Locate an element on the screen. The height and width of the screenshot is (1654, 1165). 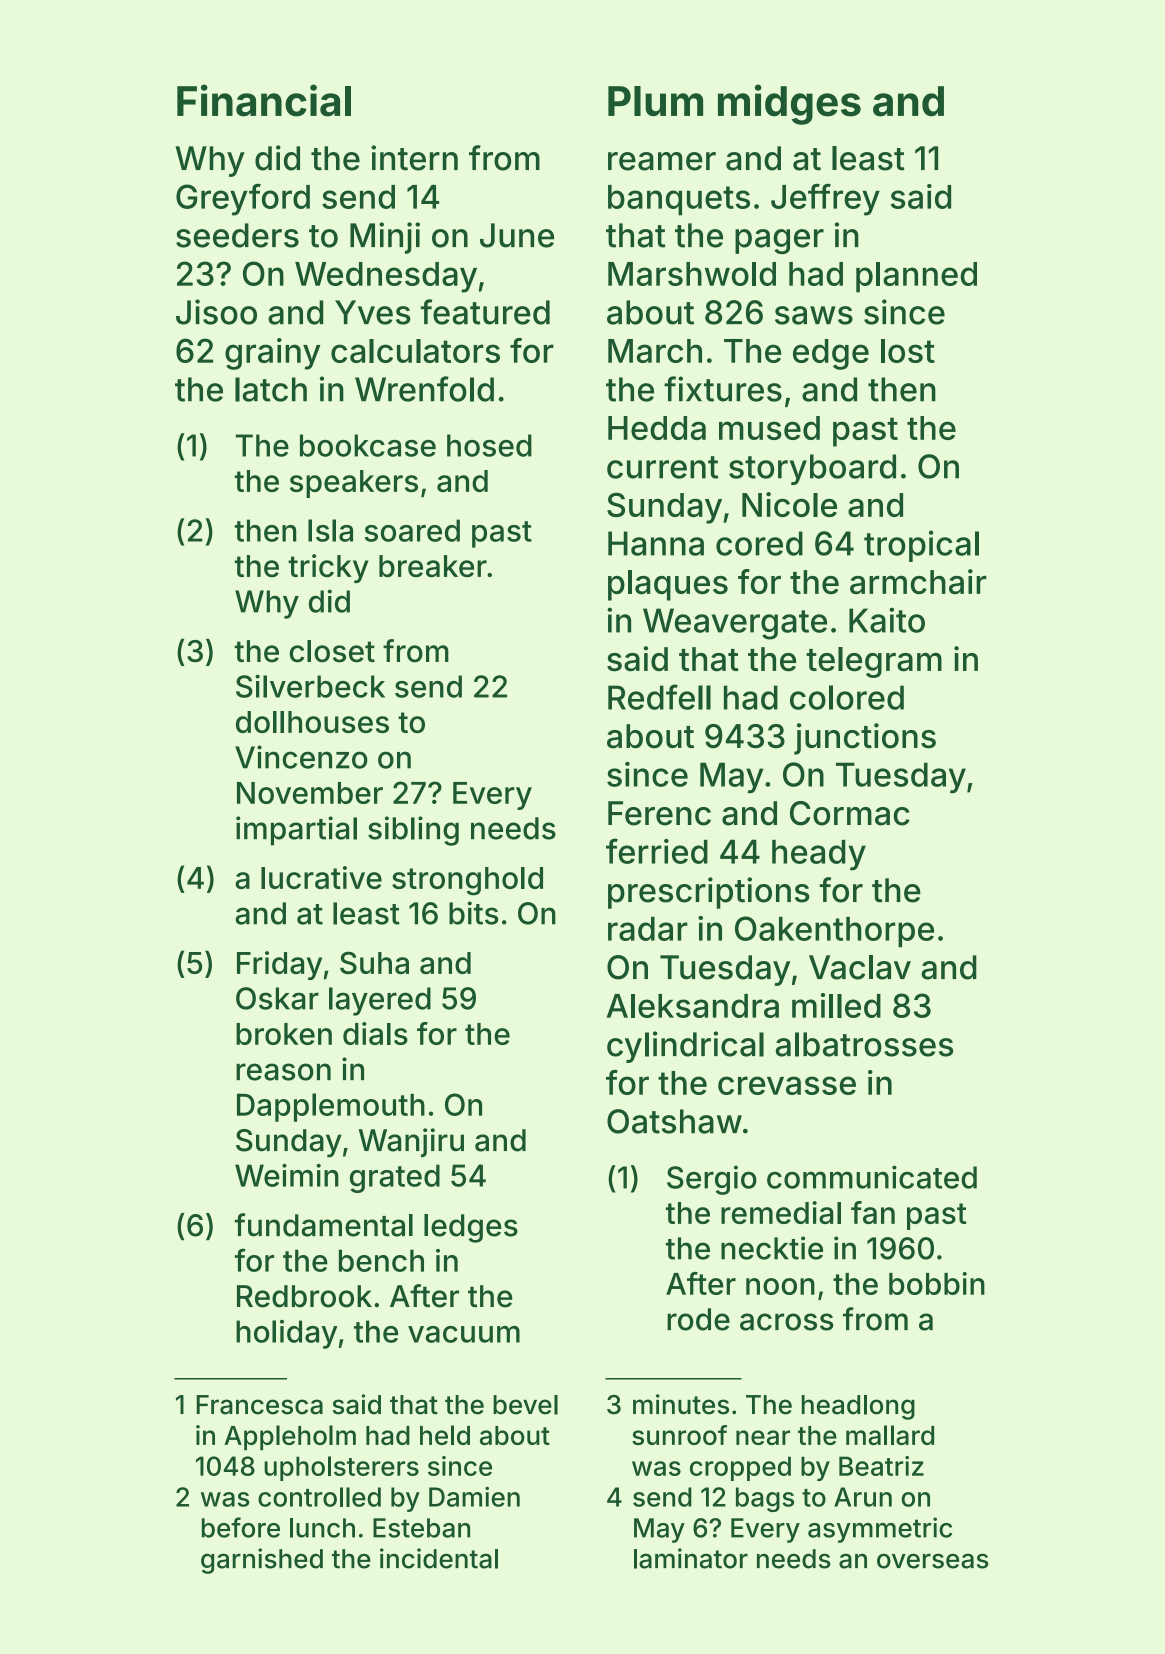
Plum is located at coordinates (655, 101).
